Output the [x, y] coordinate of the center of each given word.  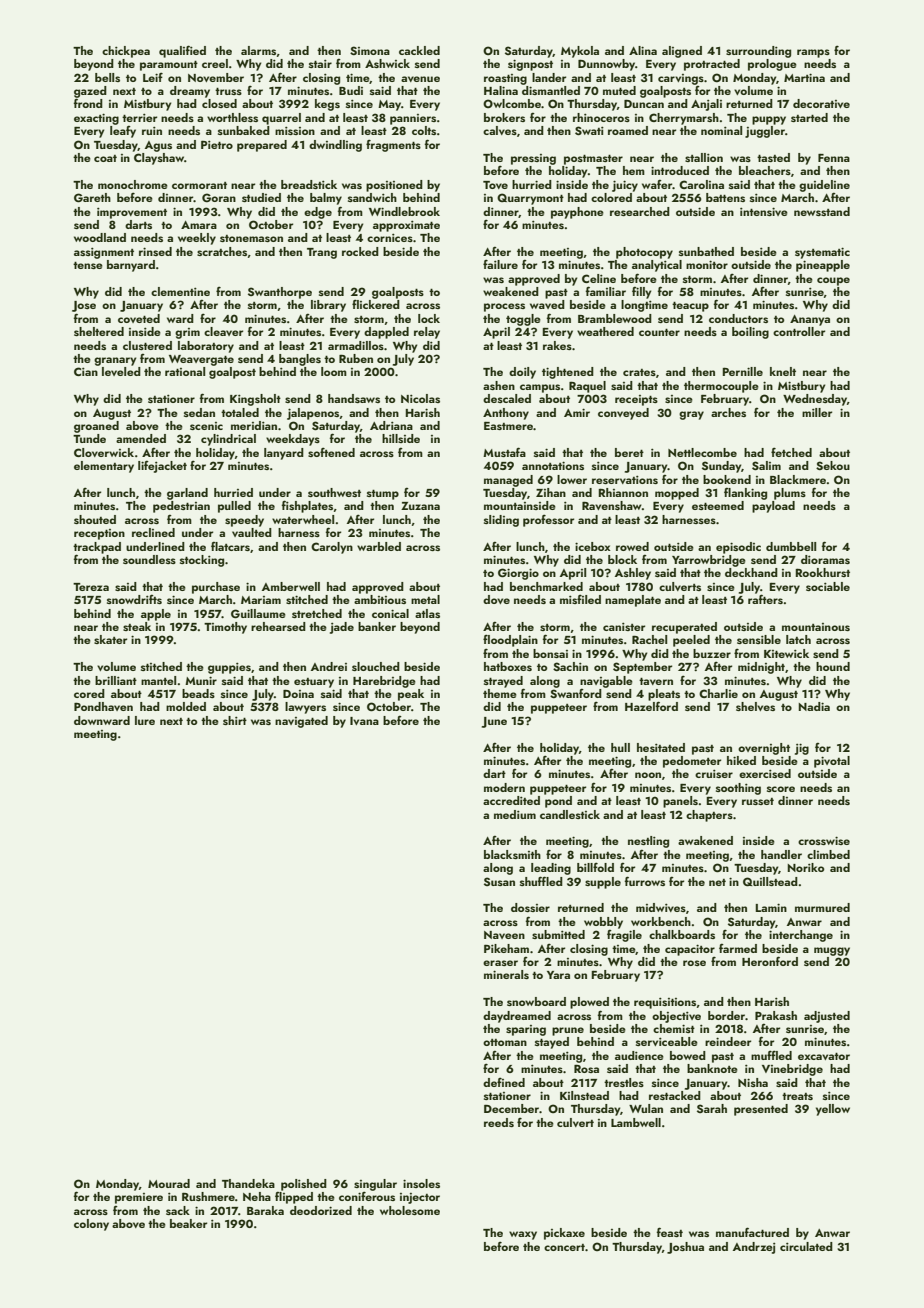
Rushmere [208, 1196]
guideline [824, 186]
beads [198, 693]
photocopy [644, 253]
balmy [326, 199]
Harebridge [384, 682]
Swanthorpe [280, 293]
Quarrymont [530, 199]
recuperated [684, 628]
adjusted [827, 1017]
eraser [500, 963]
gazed [90, 92]
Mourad [169, 1183]
